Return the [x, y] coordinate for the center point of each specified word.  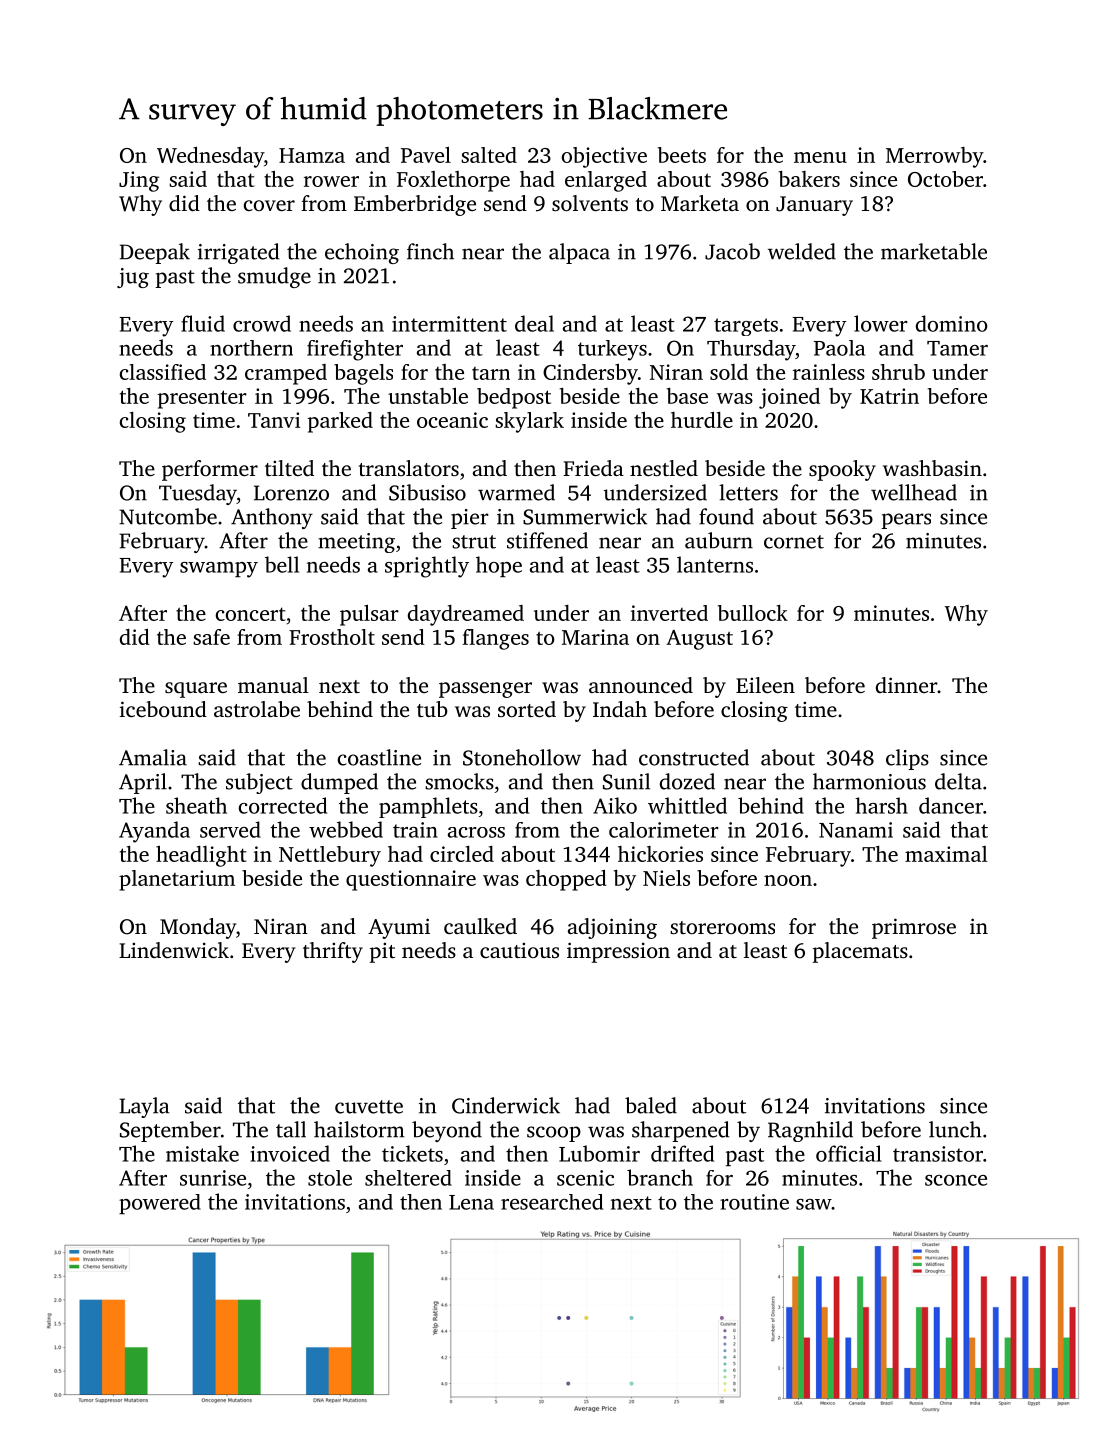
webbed [346, 829]
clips [907, 759]
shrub [898, 372]
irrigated [239, 253]
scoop [554, 1134]
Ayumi [399, 928]
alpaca [579, 253]
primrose [914, 928]
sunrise [213, 1178]
